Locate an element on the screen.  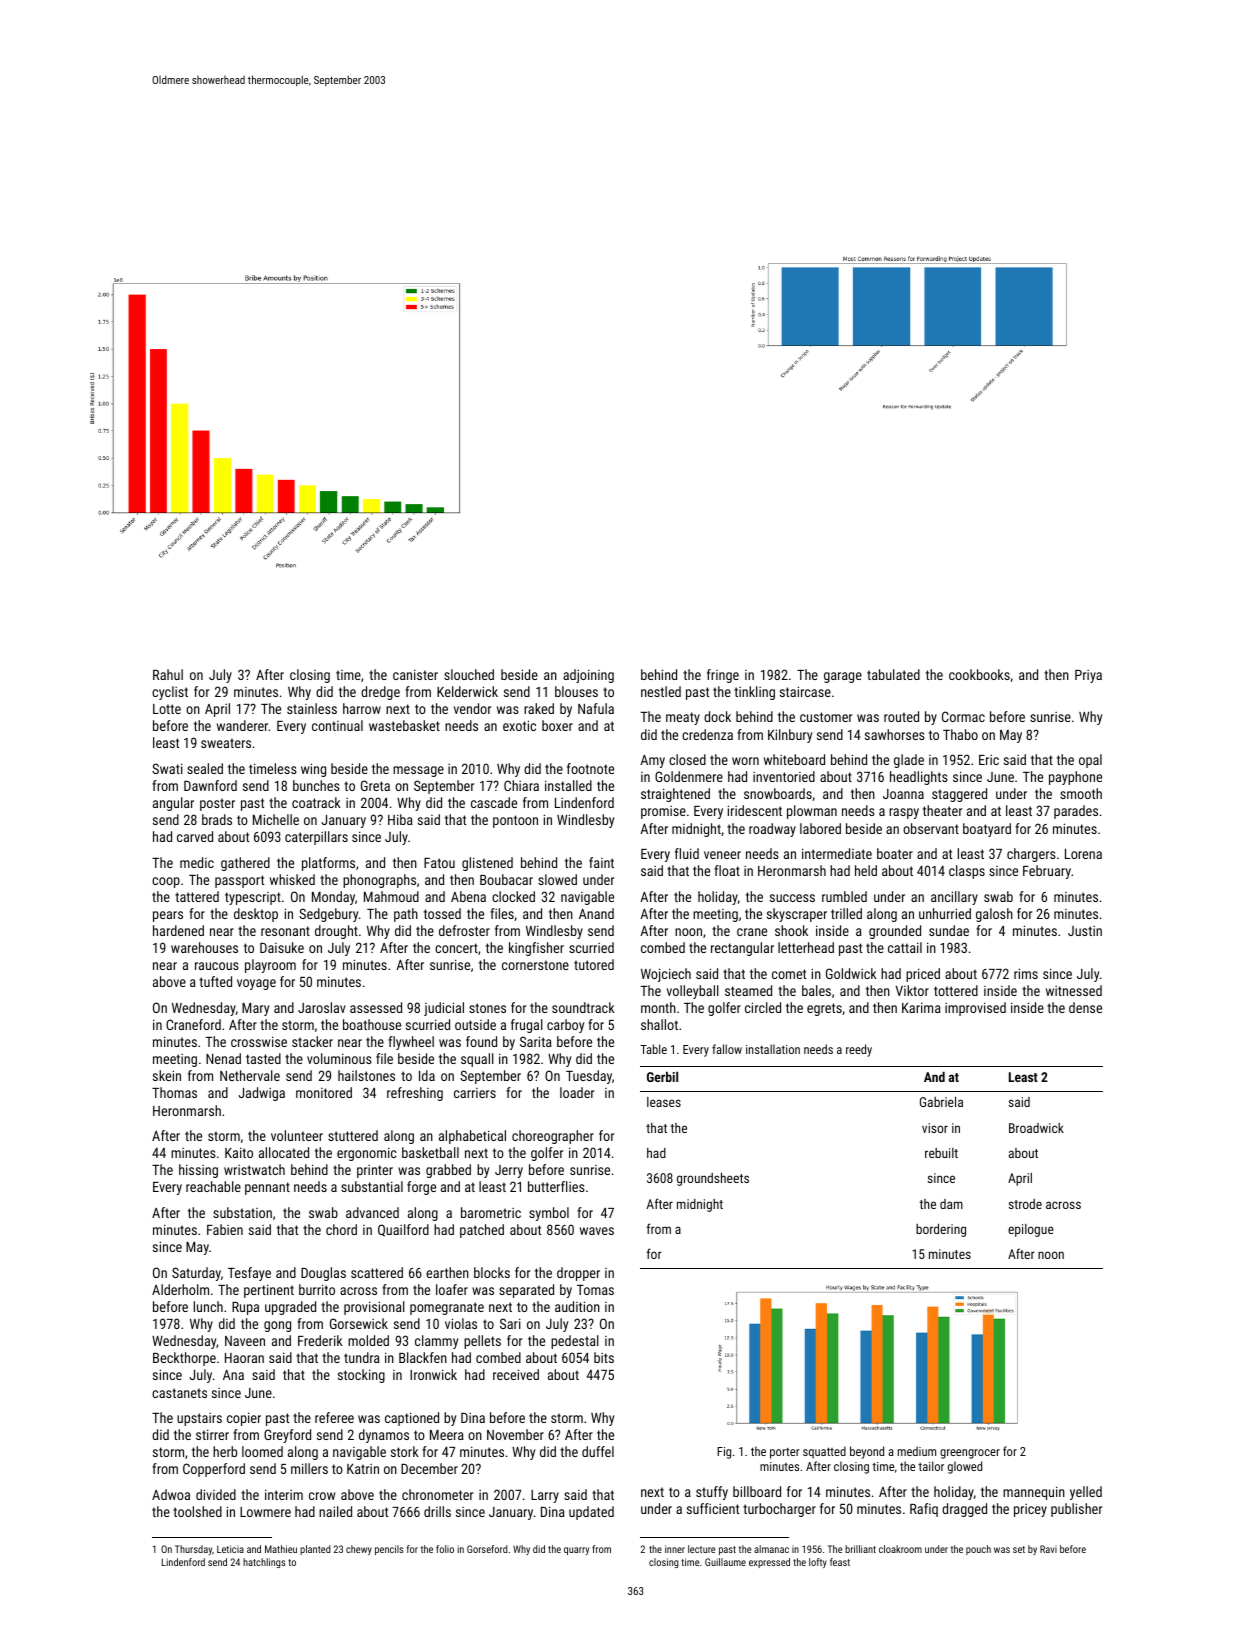
blouses is located at coordinates (576, 691).
